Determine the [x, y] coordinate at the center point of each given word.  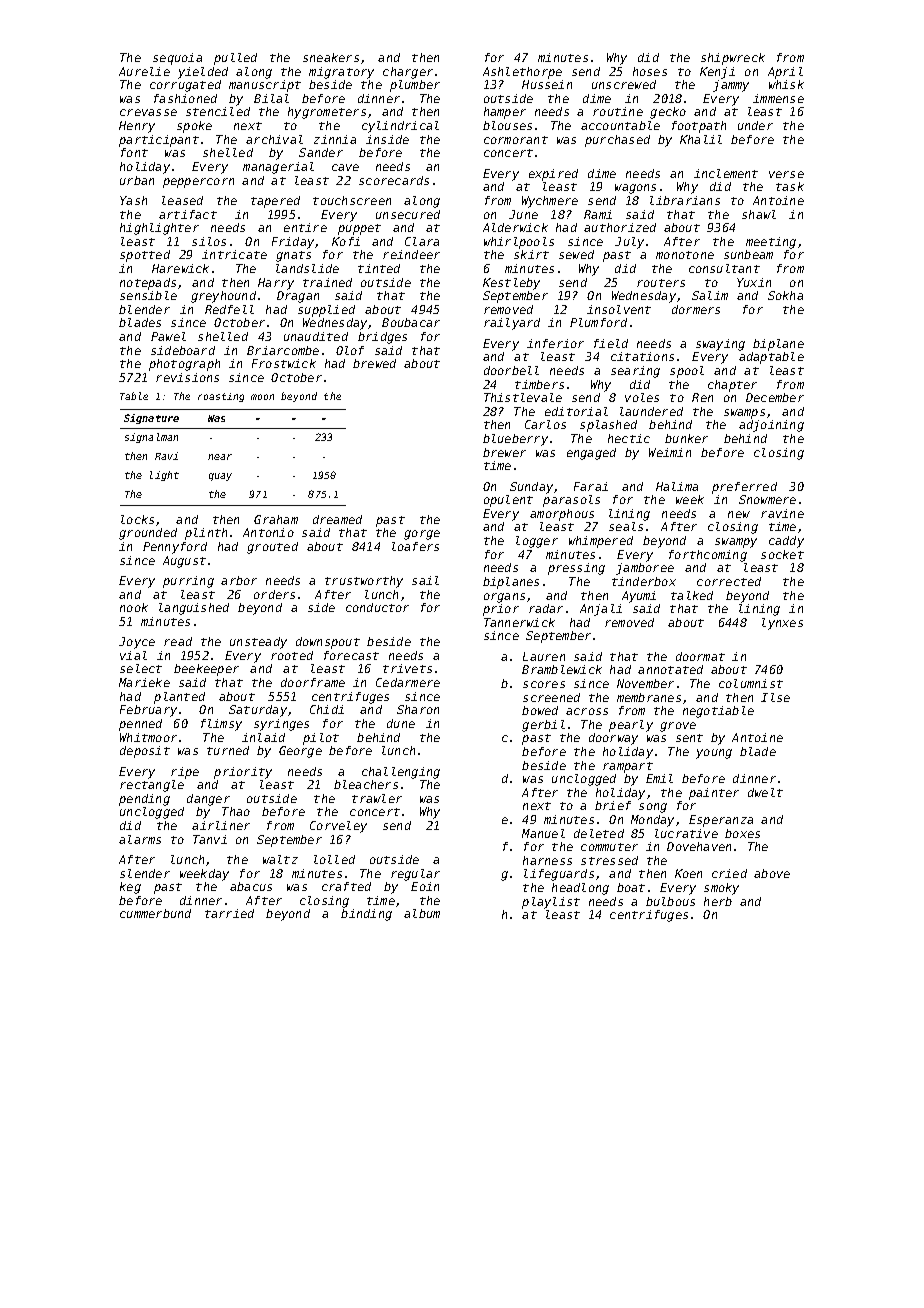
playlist [551, 903]
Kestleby [511, 284]
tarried [229, 913]
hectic [629, 438]
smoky [721, 889]
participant [159, 141]
